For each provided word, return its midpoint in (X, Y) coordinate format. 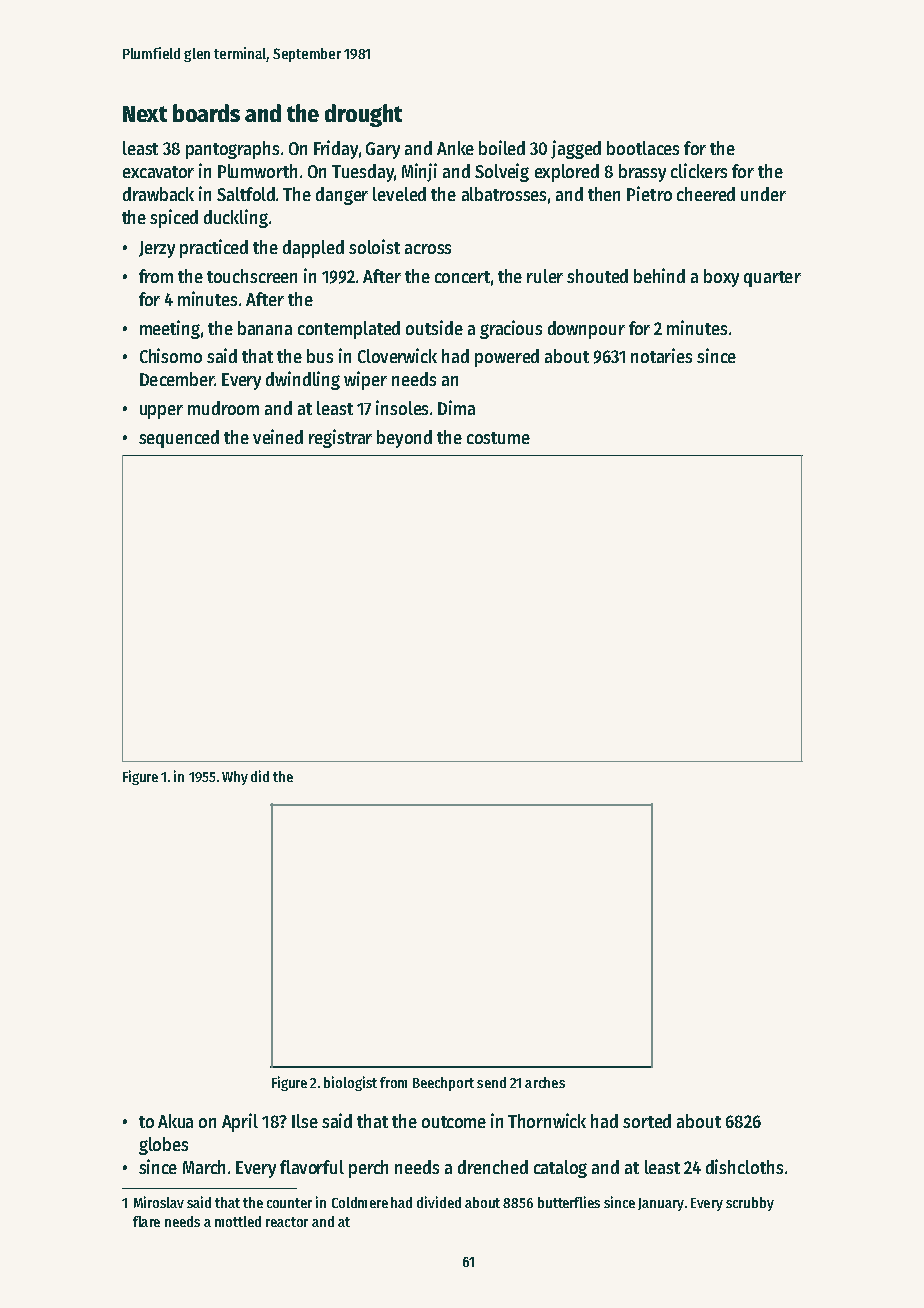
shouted (597, 276)
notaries (661, 355)
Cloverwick (397, 355)
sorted (647, 1121)
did (260, 776)
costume (498, 438)
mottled (238, 1221)
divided (439, 1202)
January (661, 1204)
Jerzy (157, 249)
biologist (350, 1083)
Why (235, 778)
